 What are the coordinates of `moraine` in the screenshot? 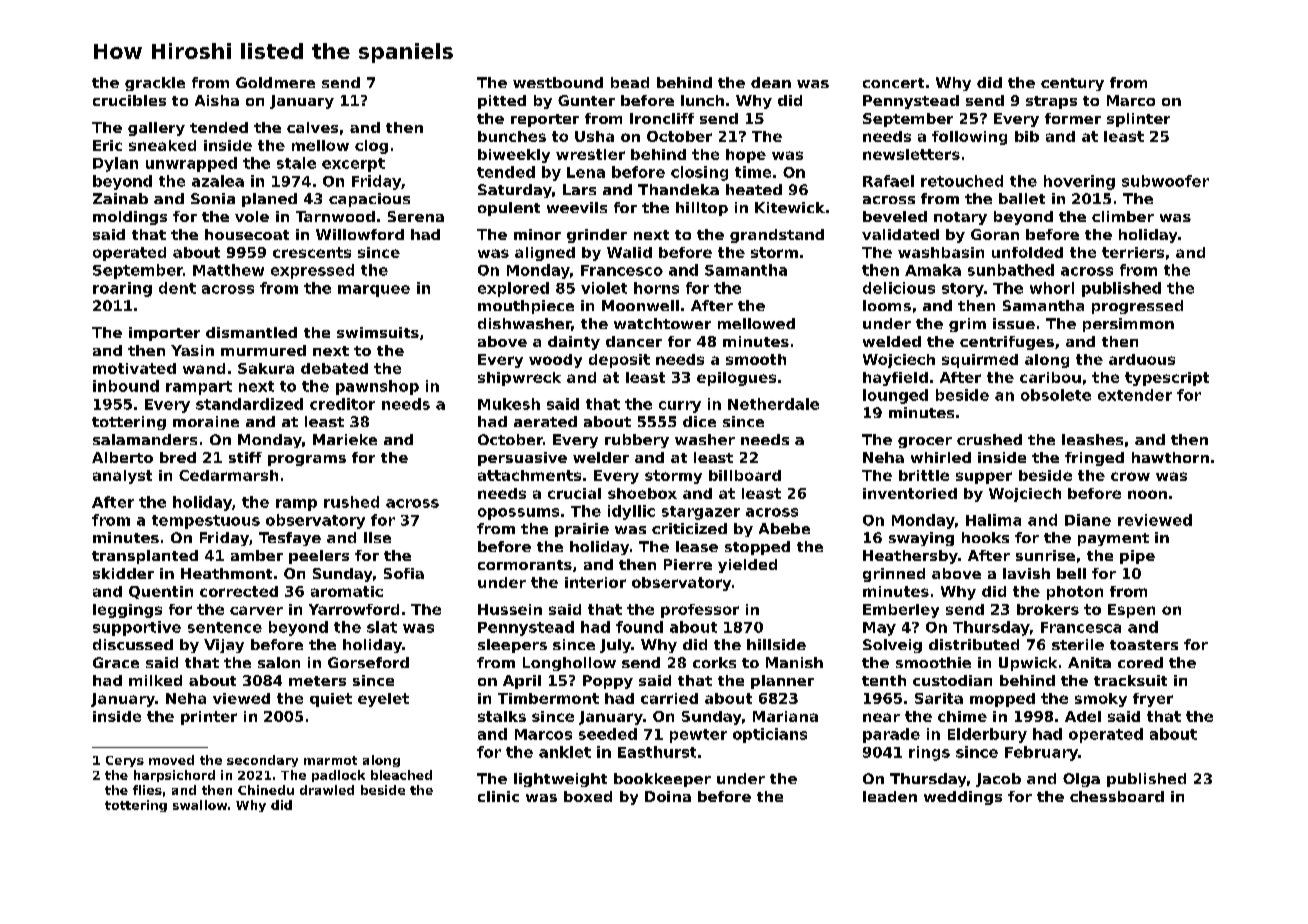 It's located at (206, 421).
